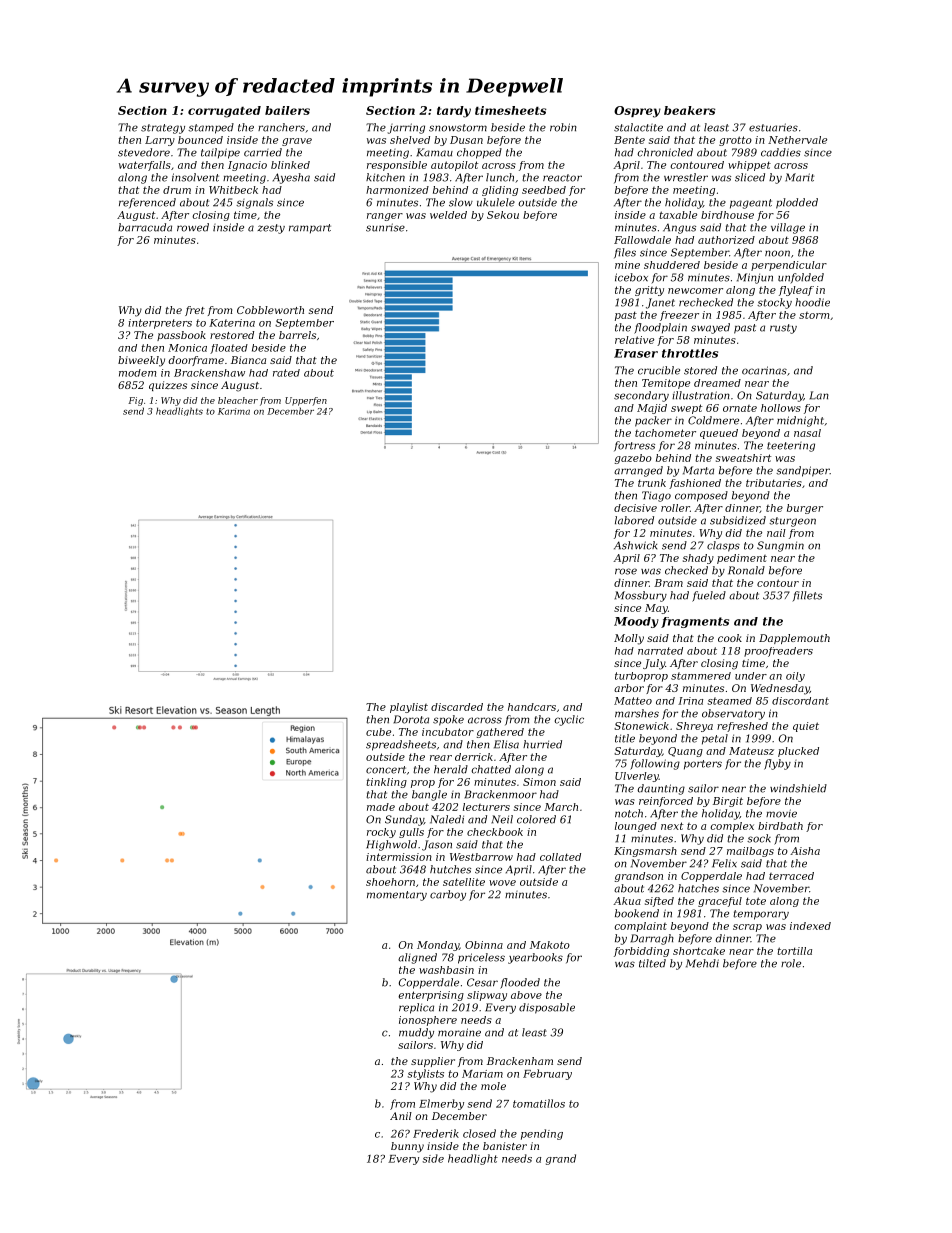 This screenshot has width=952, height=1233. Describe the element at coordinates (569, 720) in the screenshot. I see `cyclic` at that location.
